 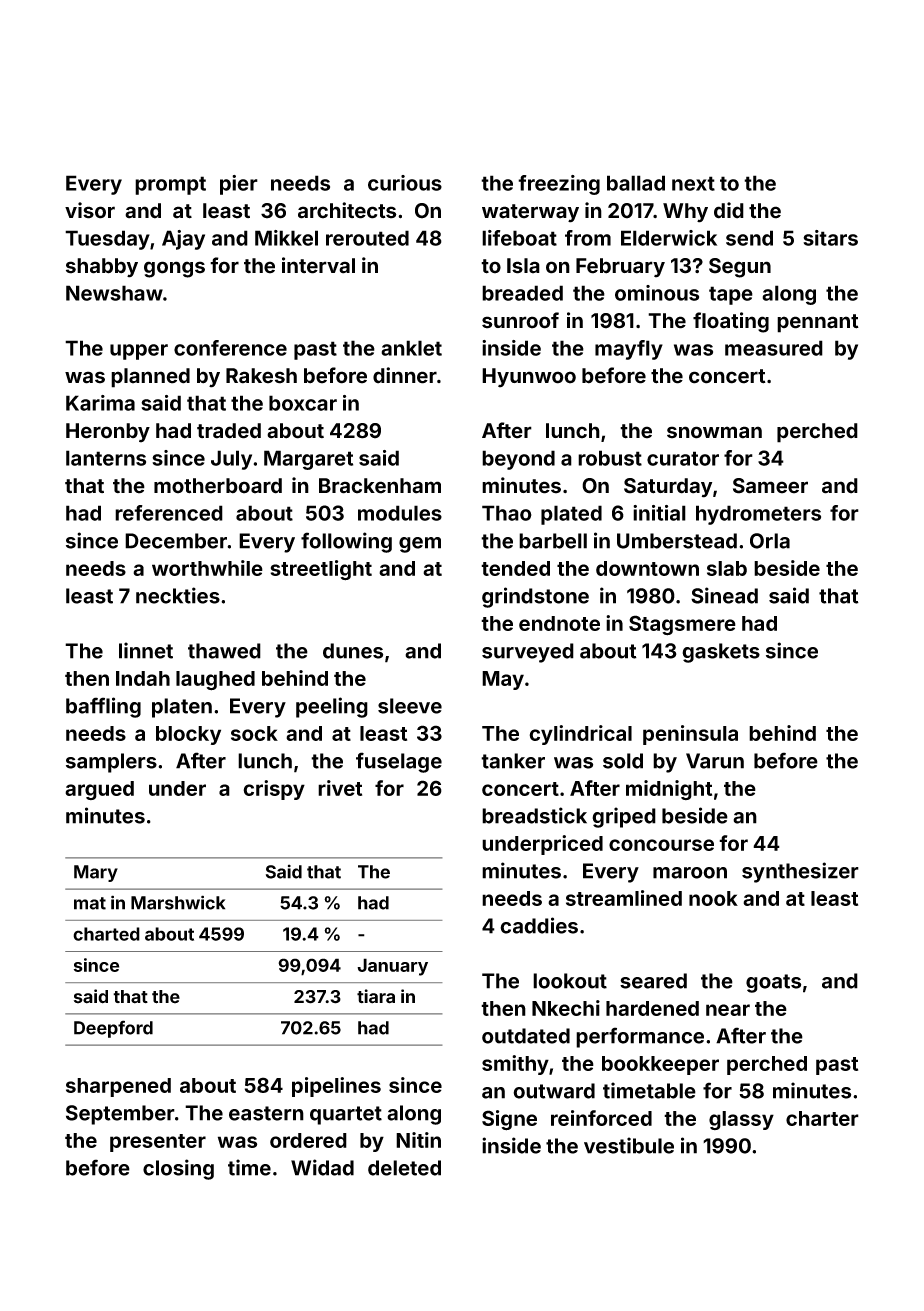 I want to click on lanterns, so click(x=106, y=458).
